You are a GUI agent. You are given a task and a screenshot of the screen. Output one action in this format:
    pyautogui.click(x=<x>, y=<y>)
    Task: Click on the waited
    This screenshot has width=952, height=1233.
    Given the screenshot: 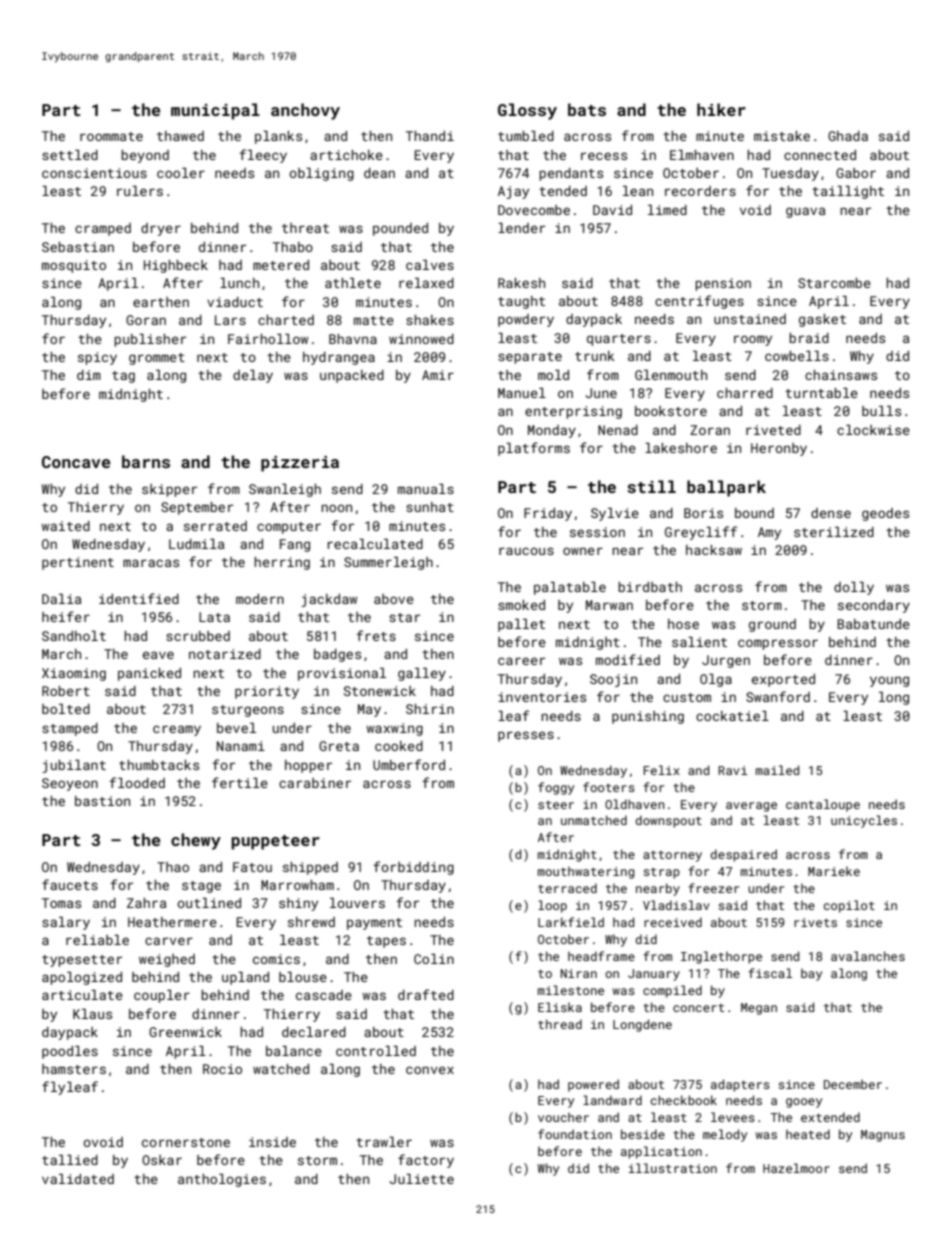 What is the action you would take?
    pyautogui.click(x=65, y=526)
